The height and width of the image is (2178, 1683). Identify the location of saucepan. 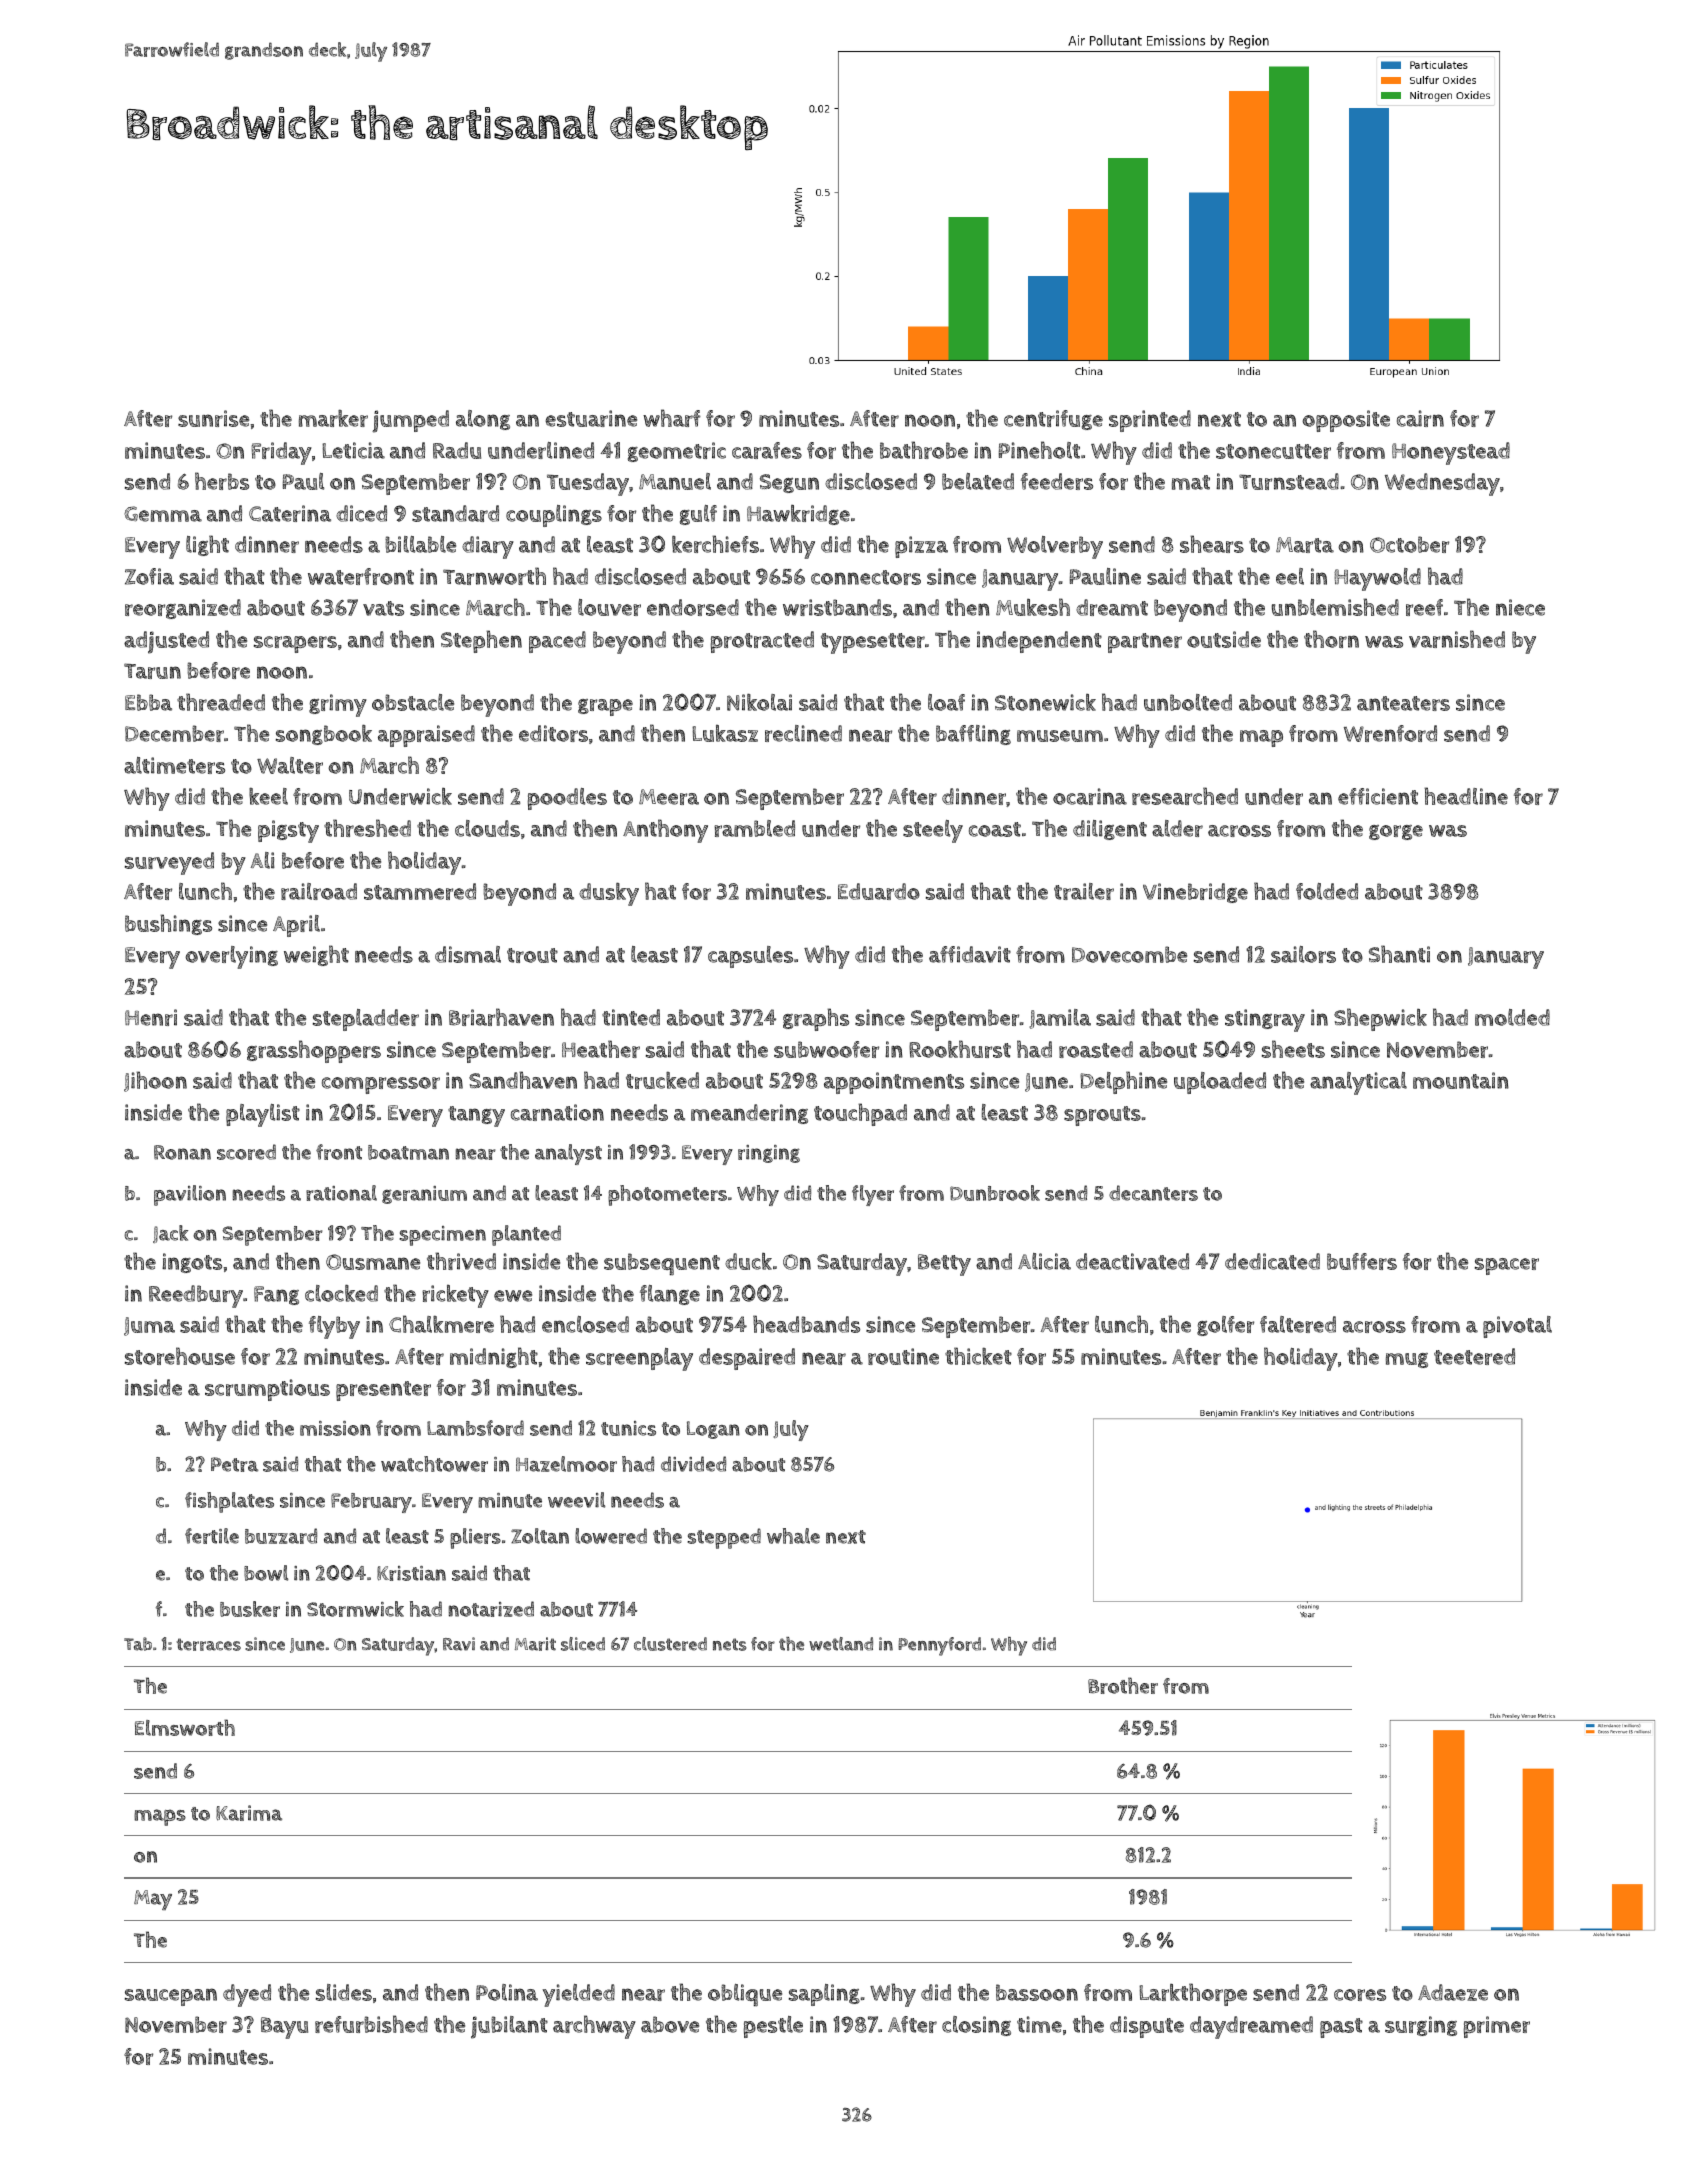
(171, 1997).
